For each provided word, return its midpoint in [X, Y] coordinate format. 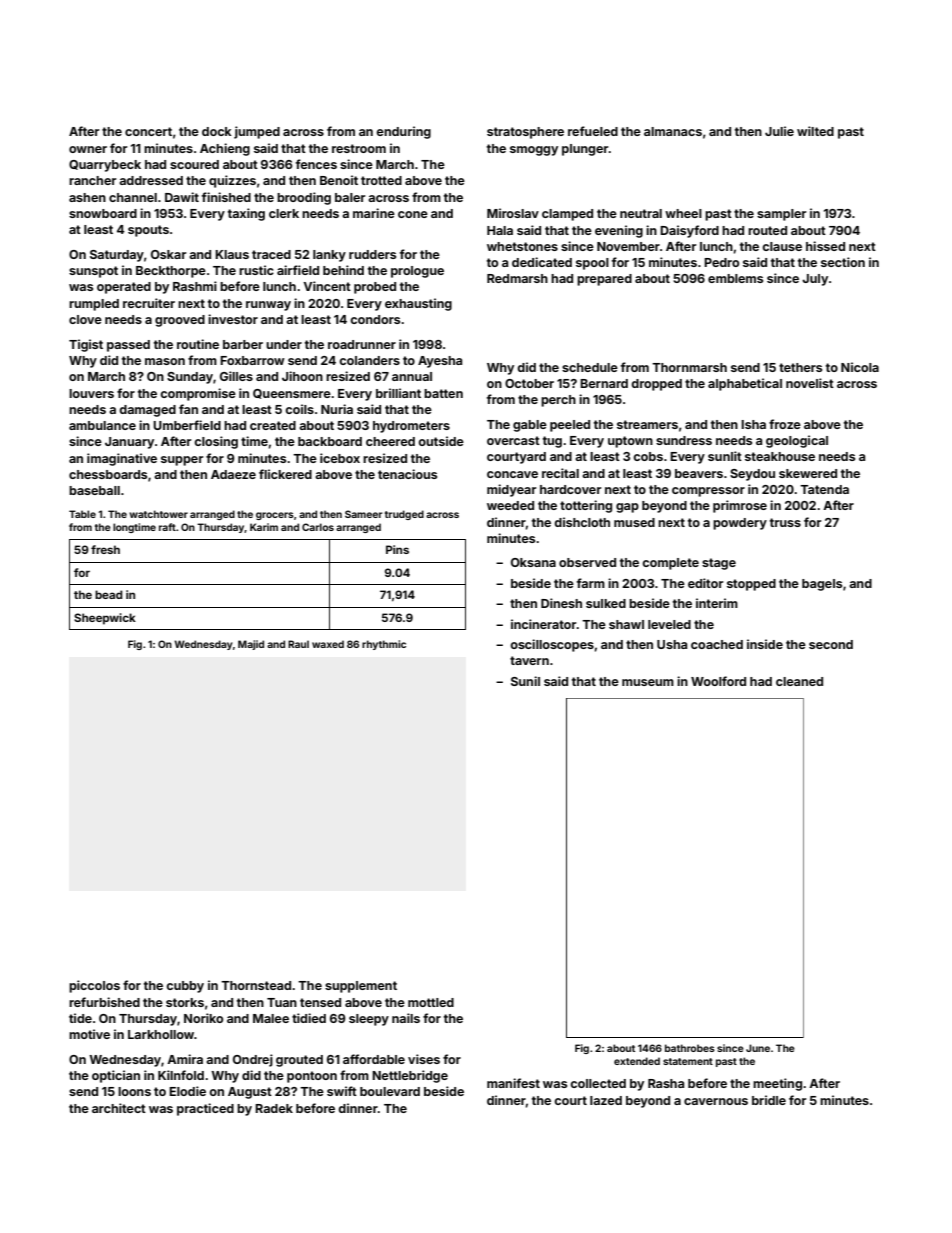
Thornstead [256, 985]
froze [785, 424]
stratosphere [525, 133]
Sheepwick [105, 619]
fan [188, 409]
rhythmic [384, 645]
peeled [570, 426]
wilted [815, 131]
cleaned [799, 681]
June [758, 1048]
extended [637, 1061]
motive [89, 1034]
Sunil [525, 681]
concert [148, 131]
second [831, 644]
